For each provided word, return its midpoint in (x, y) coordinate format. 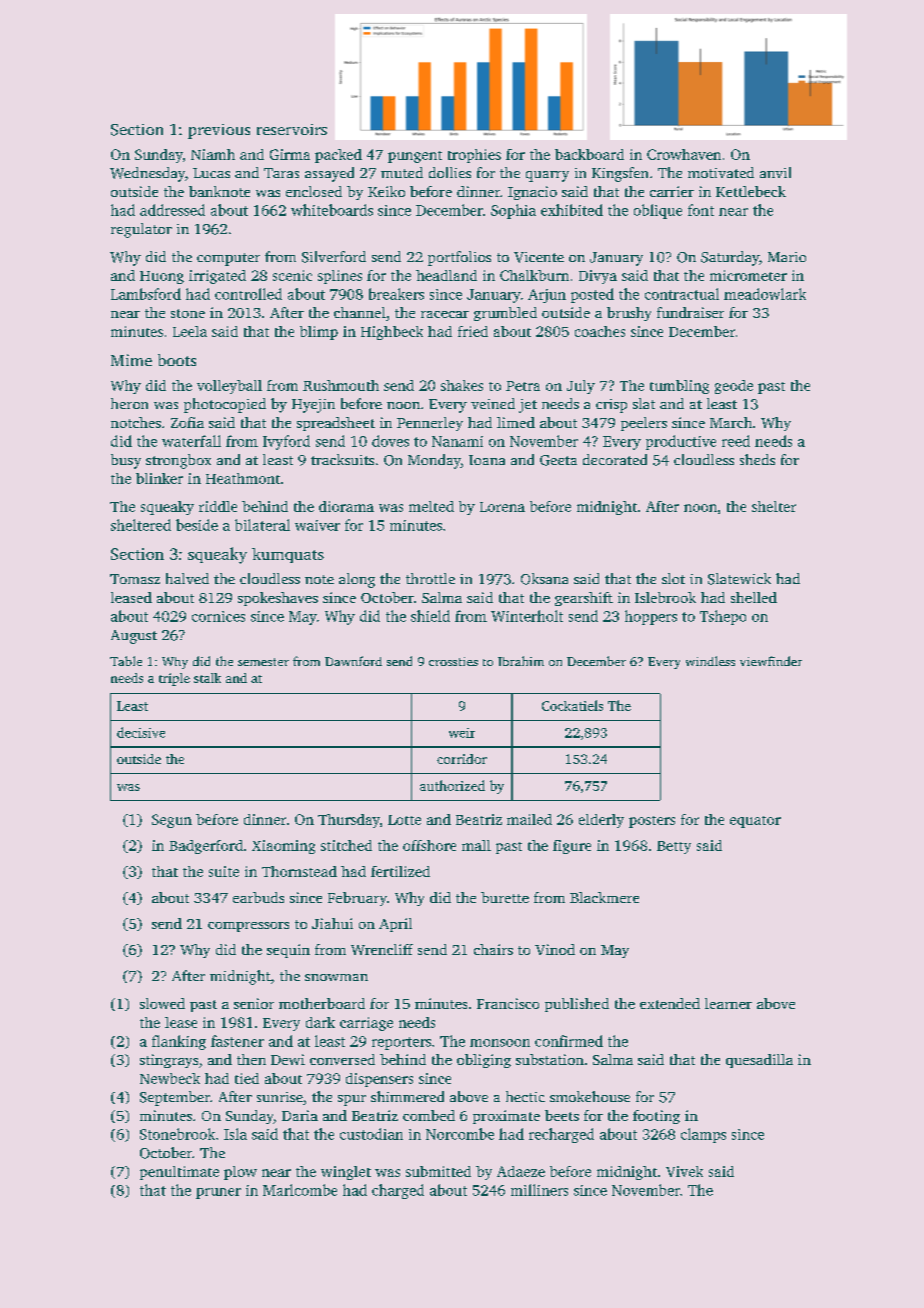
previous (219, 131)
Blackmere (604, 897)
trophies (474, 156)
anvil (775, 172)
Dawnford (353, 661)
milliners (539, 1190)
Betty (674, 847)
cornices (218, 616)
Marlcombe (300, 1190)
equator (755, 822)
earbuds (258, 897)
